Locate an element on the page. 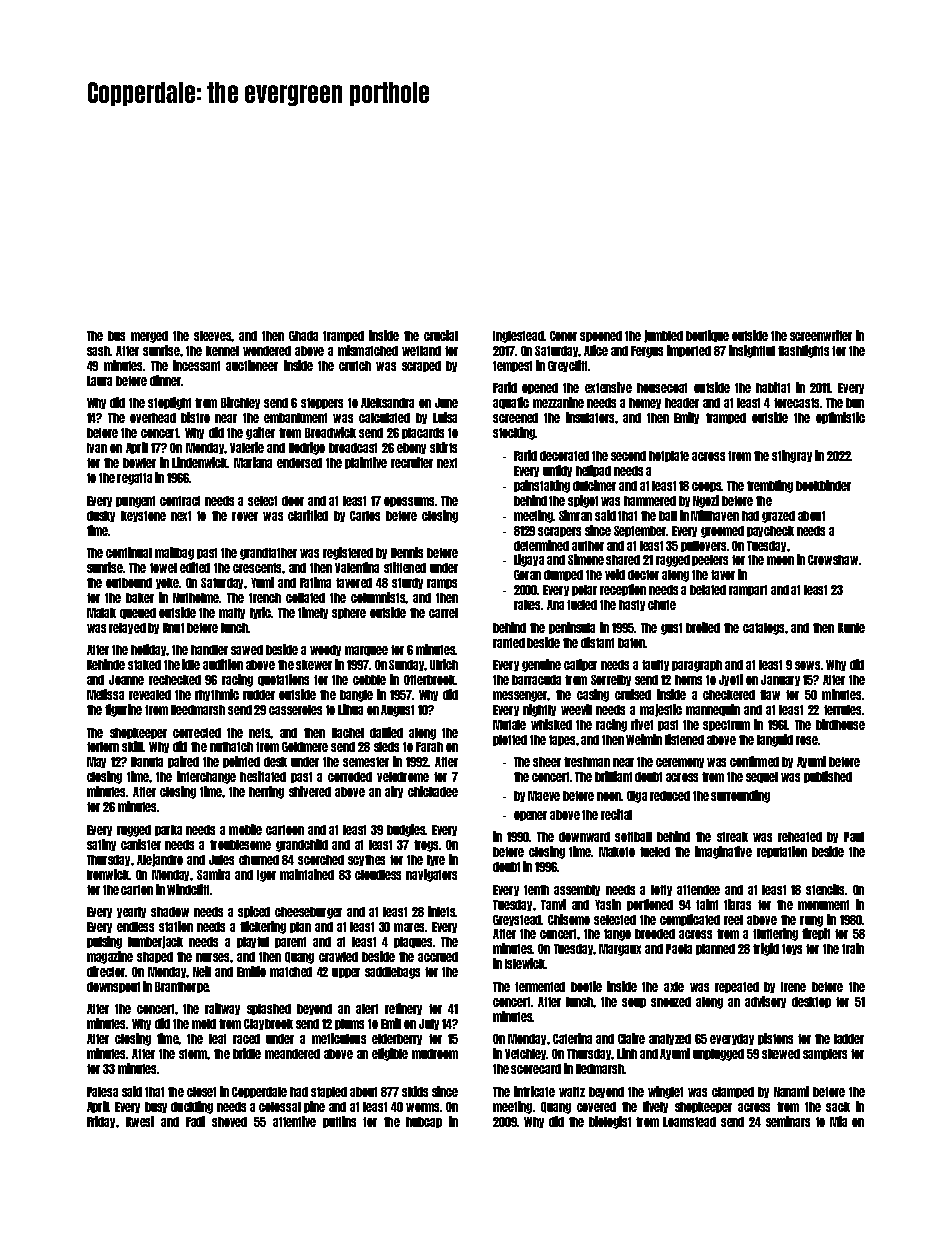 Image resolution: width=952 pixels, height=1233 pixels. broadcast is located at coordinates (353, 448).
